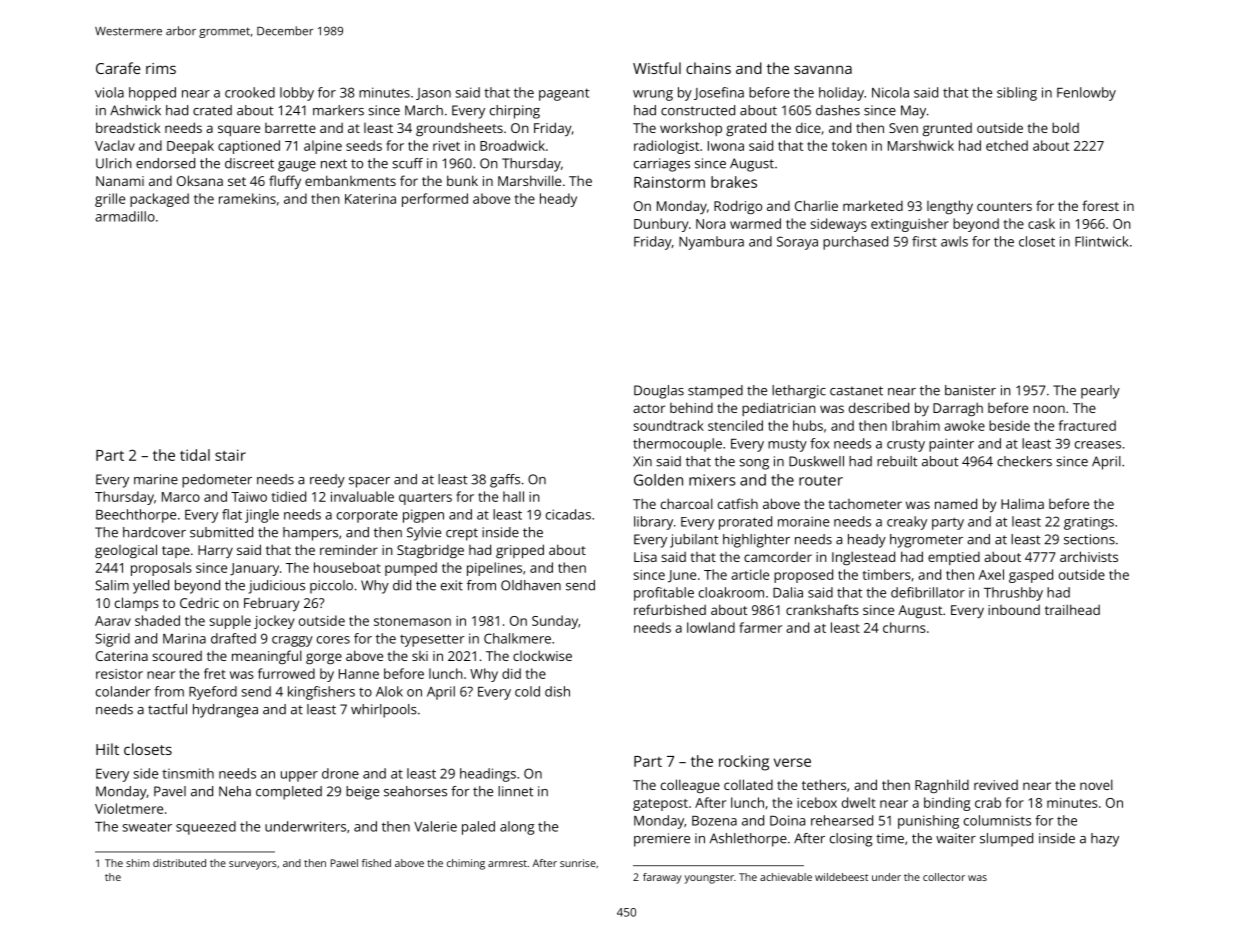 The height and width of the page is (952, 1233). What do you see at coordinates (177, 656) in the page?
I see `scoured` at bounding box center [177, 656].
